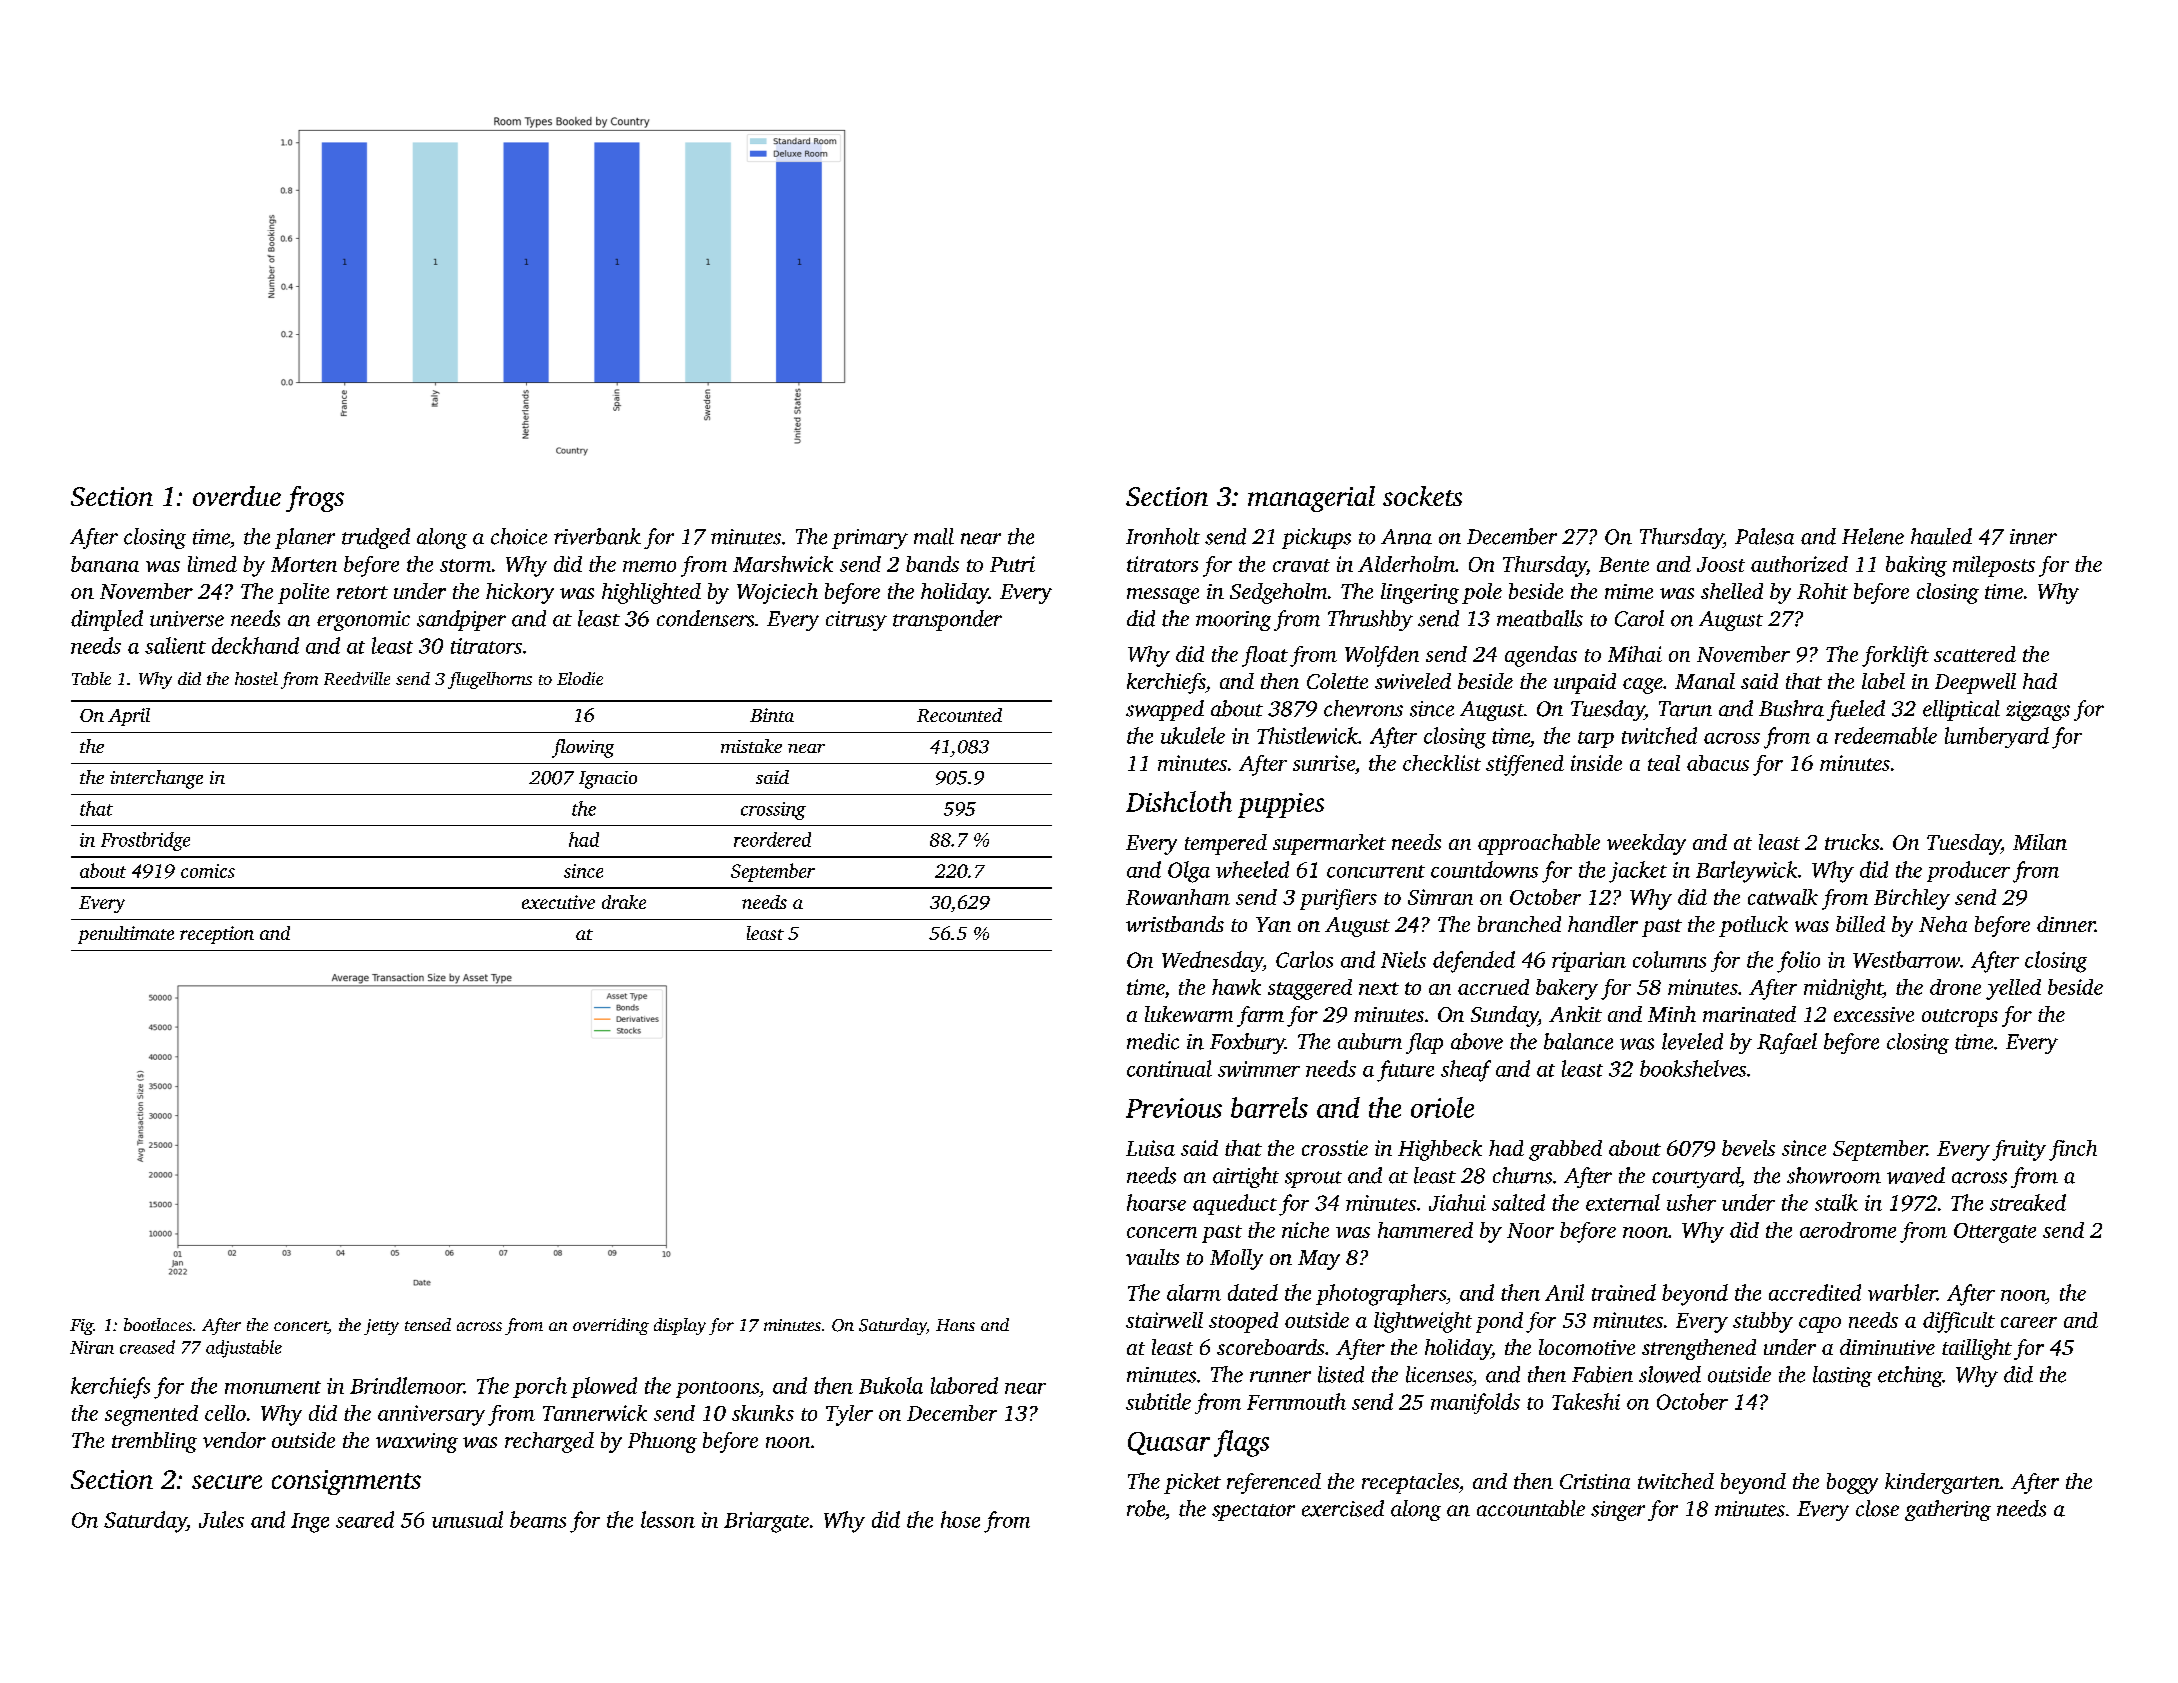  Describe the element at coordinates (964, 1385) in the screenshot. I see `labored` at that location.
